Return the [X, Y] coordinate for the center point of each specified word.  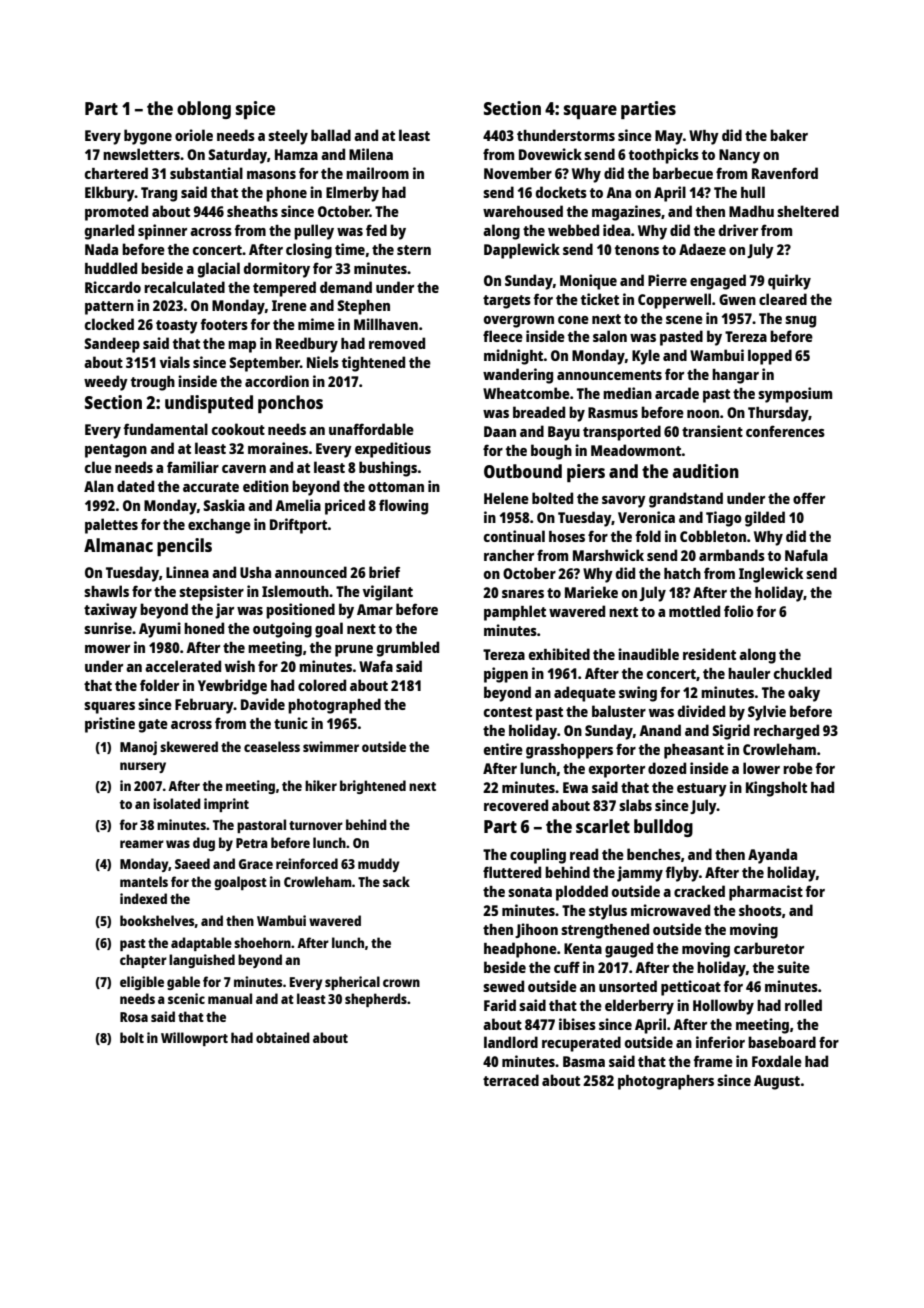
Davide [263, 704]
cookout [238, 429]
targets [507, 302]
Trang [159, 194]
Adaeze [702, 249]
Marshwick [608, 555]
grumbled [408, 649]
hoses [567, 536]
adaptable [201, 944]
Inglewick [771, 575]
